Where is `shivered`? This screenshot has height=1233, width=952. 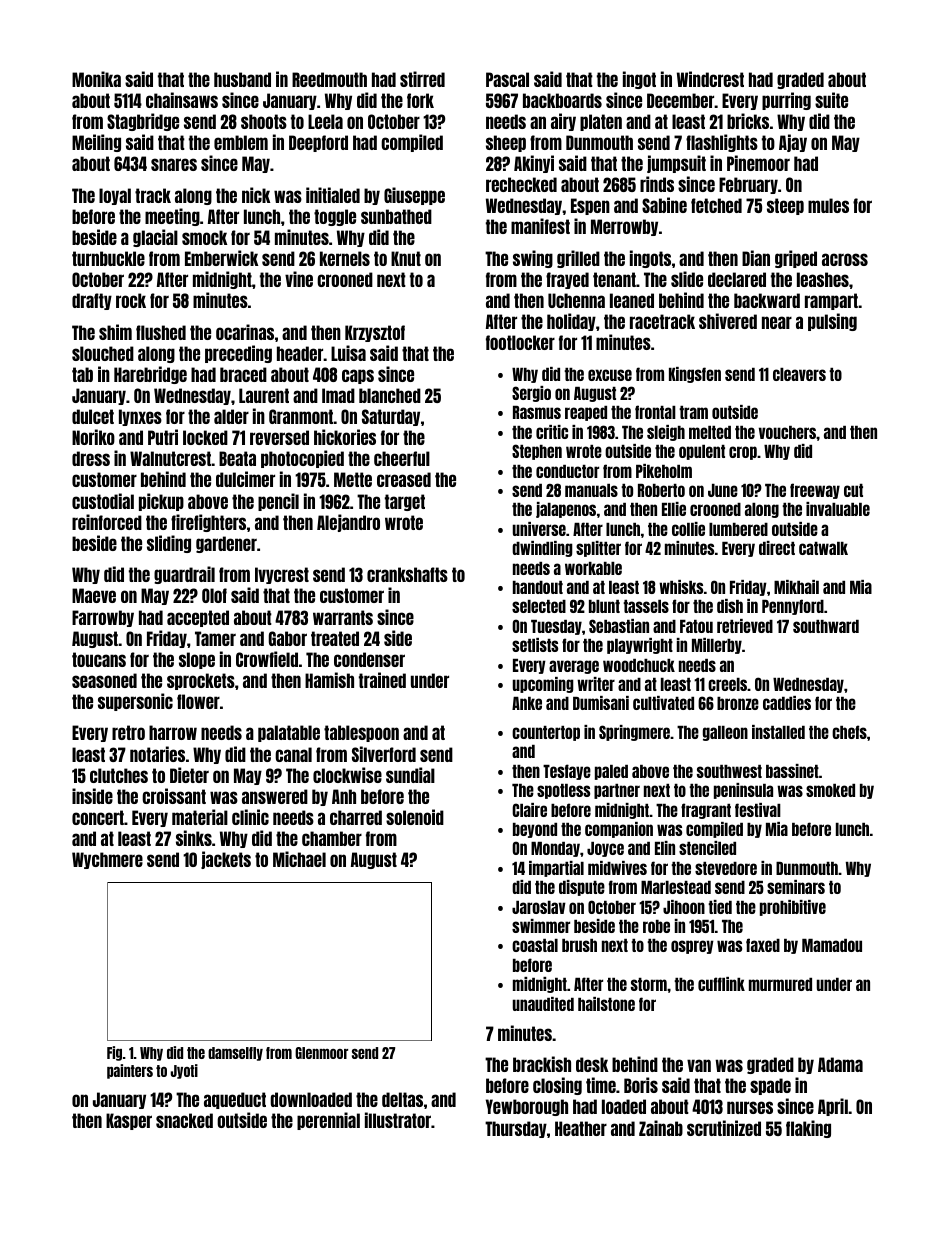
shivered is located at coordinates (728, 321).
